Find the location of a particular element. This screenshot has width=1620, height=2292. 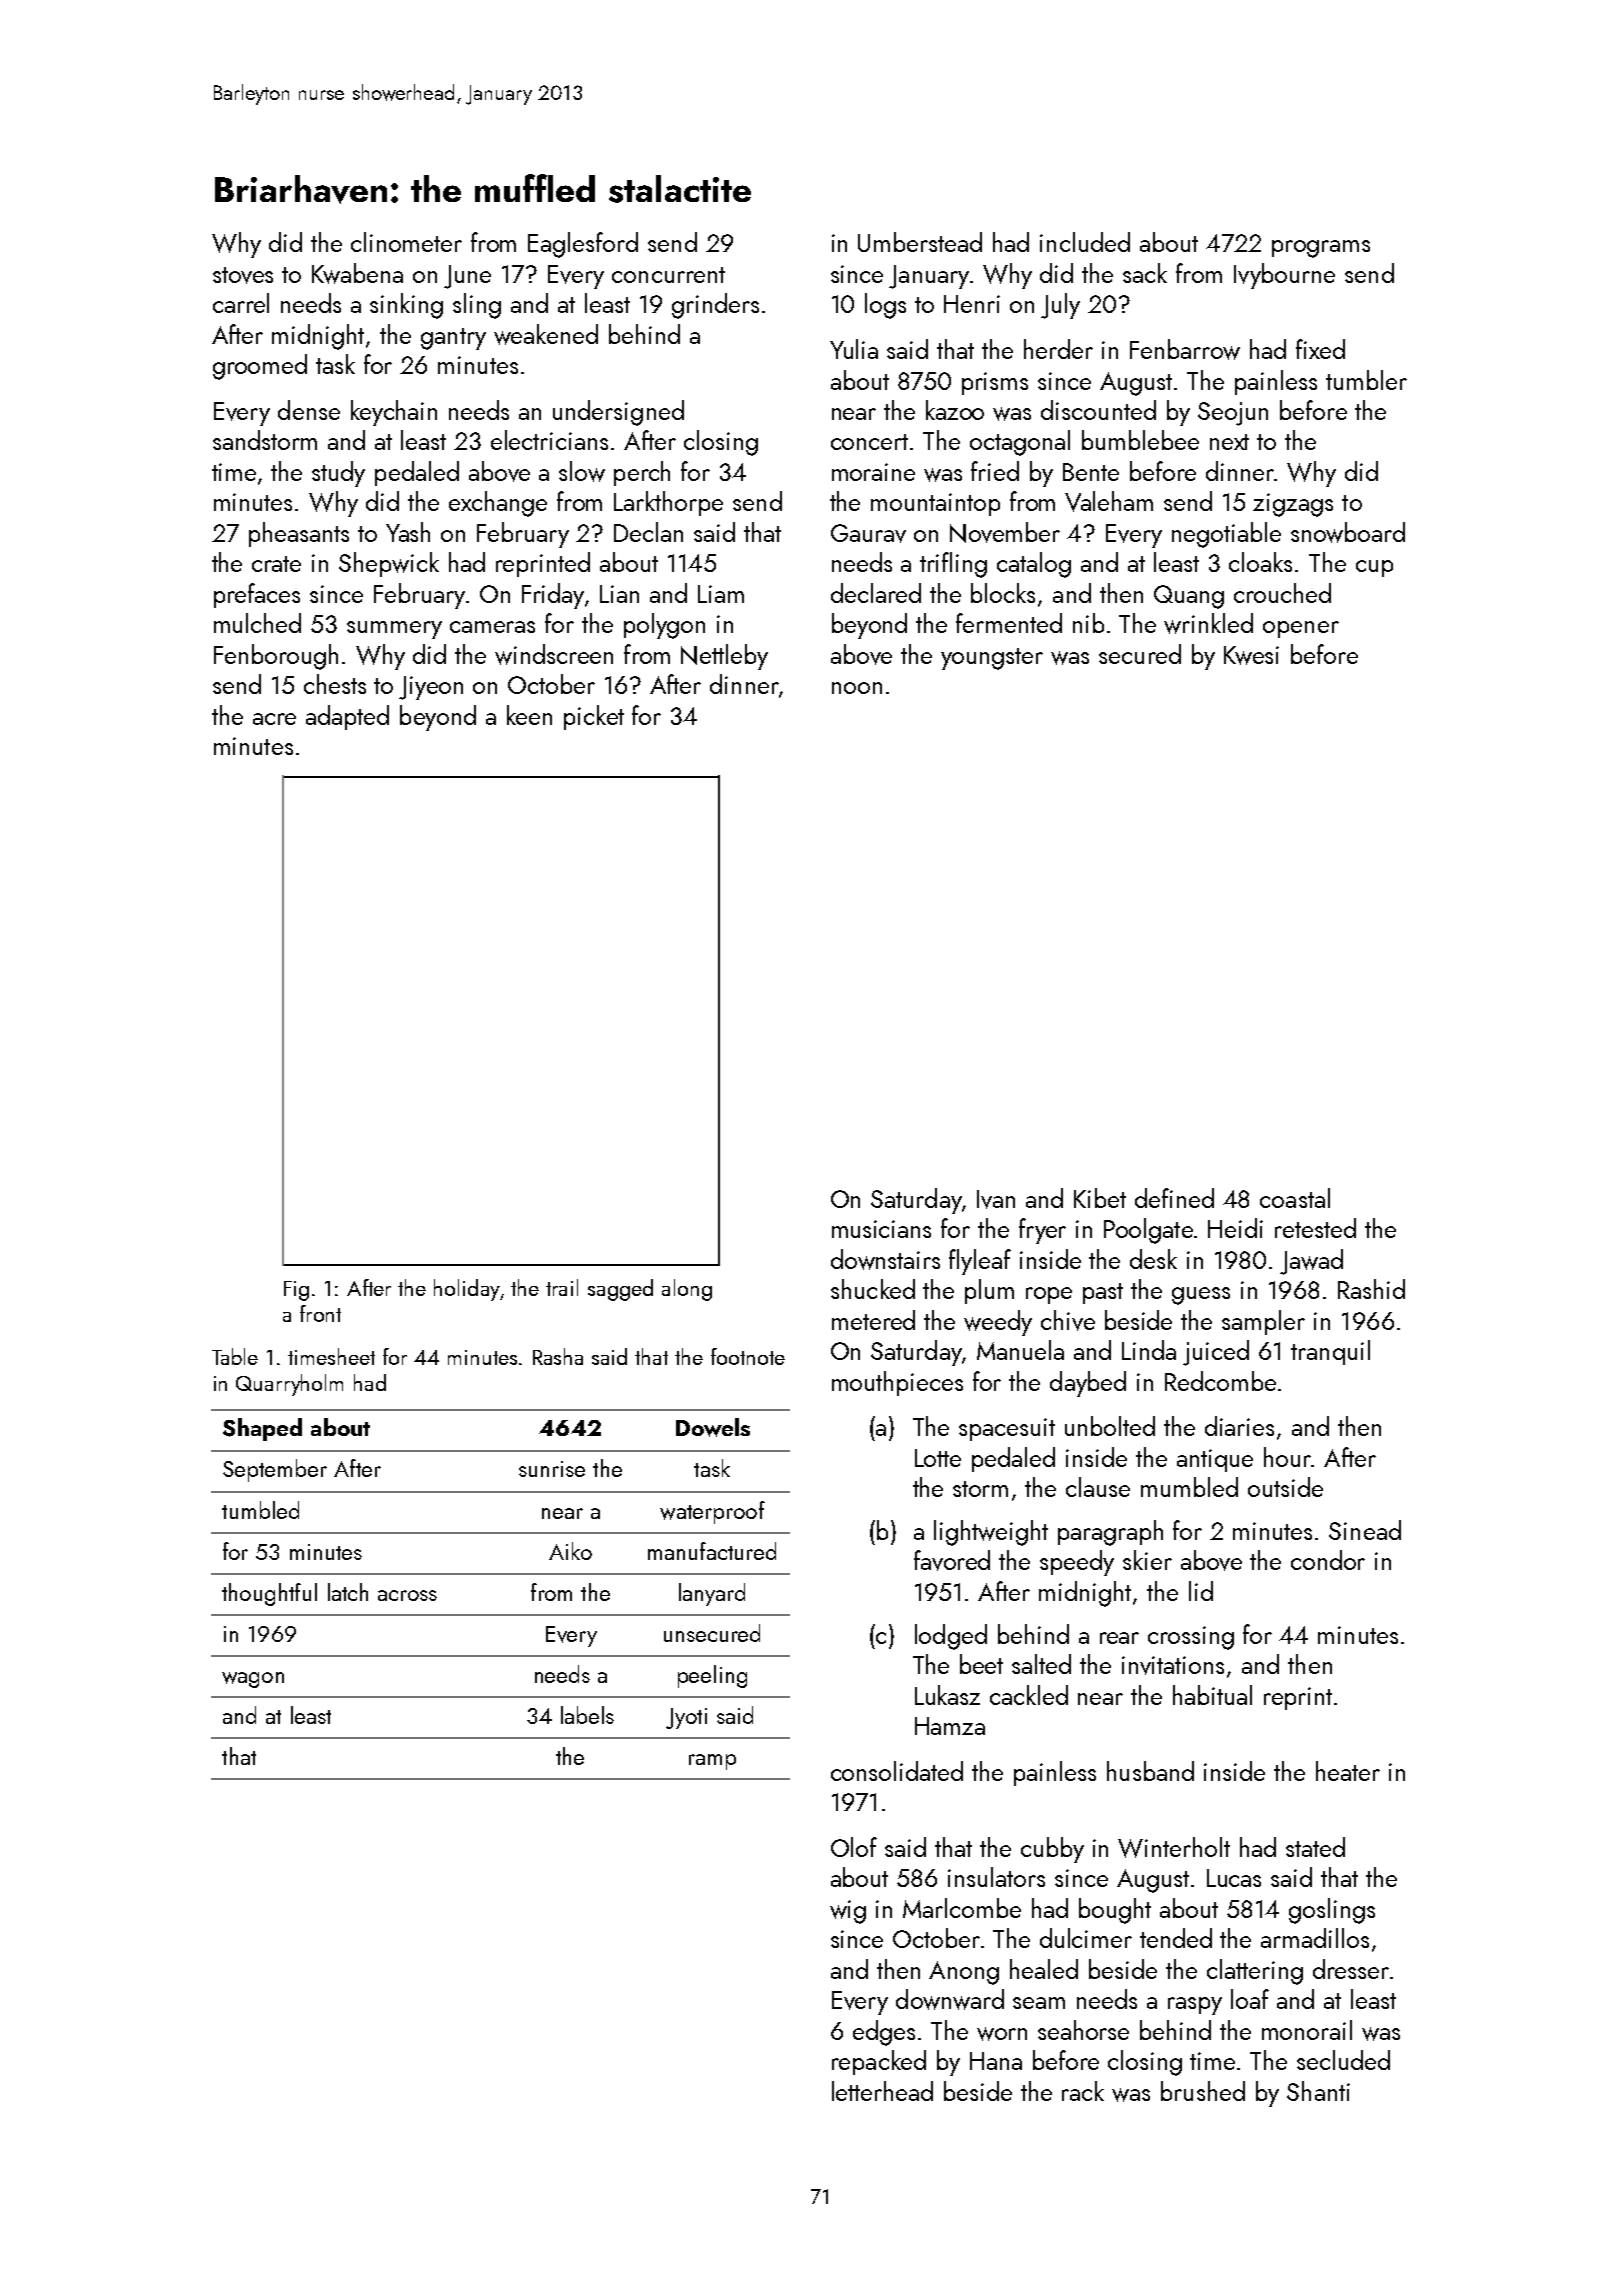

acre is located at coordinates (274, 719).
